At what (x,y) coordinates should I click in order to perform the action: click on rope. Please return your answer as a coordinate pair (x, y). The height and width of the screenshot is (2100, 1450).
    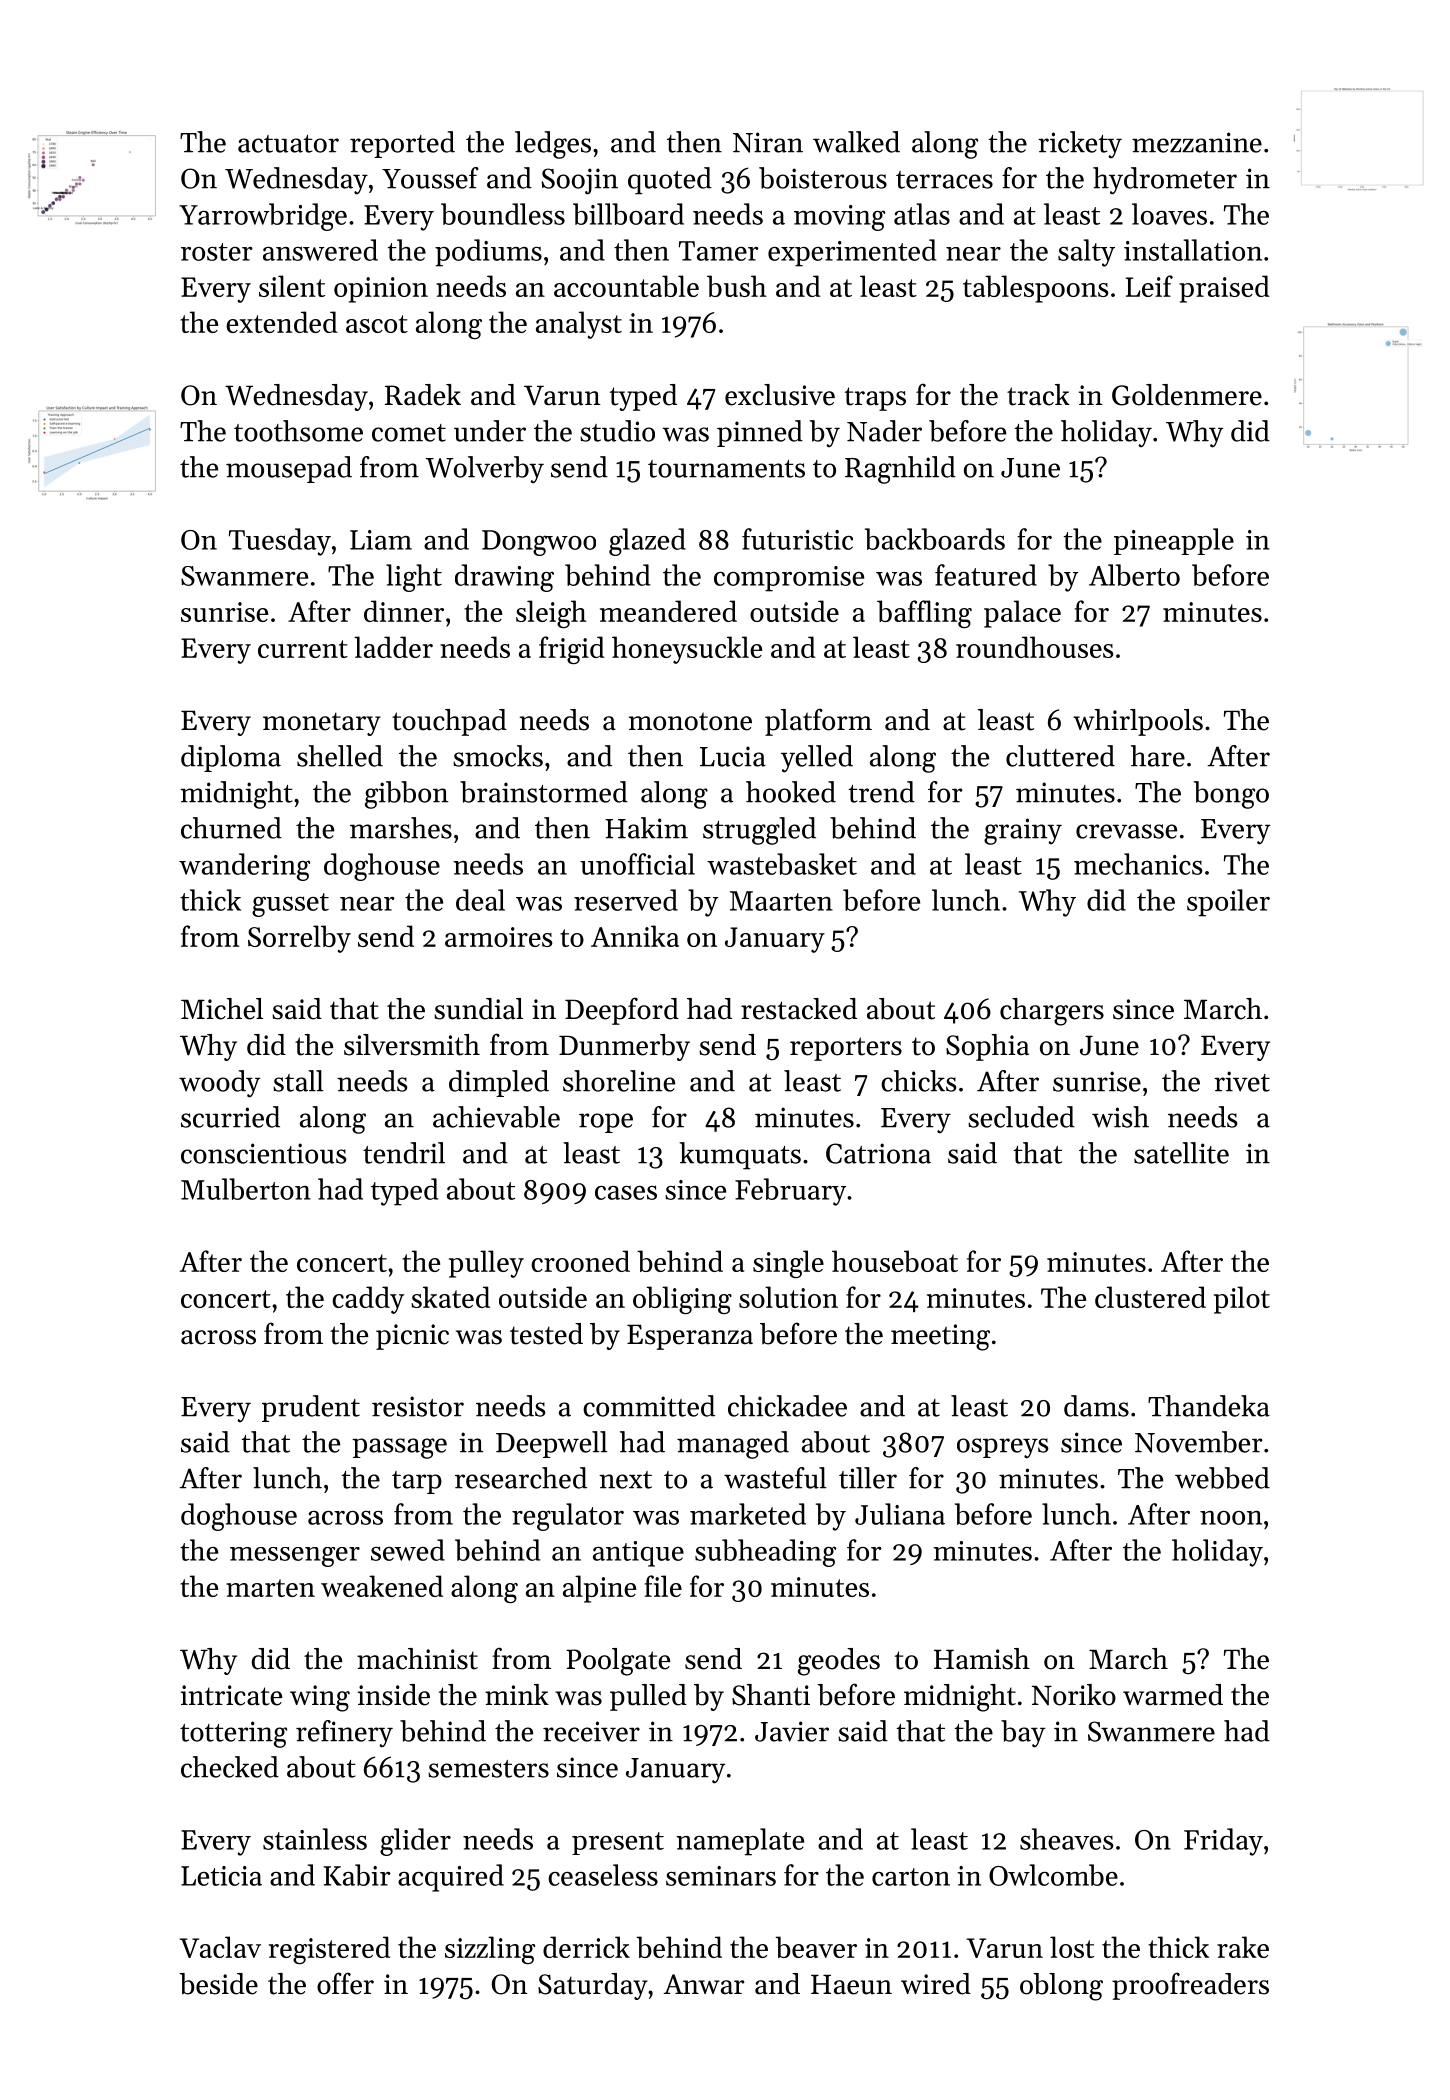
    Looking at the image, I should click on (606, 1123).
